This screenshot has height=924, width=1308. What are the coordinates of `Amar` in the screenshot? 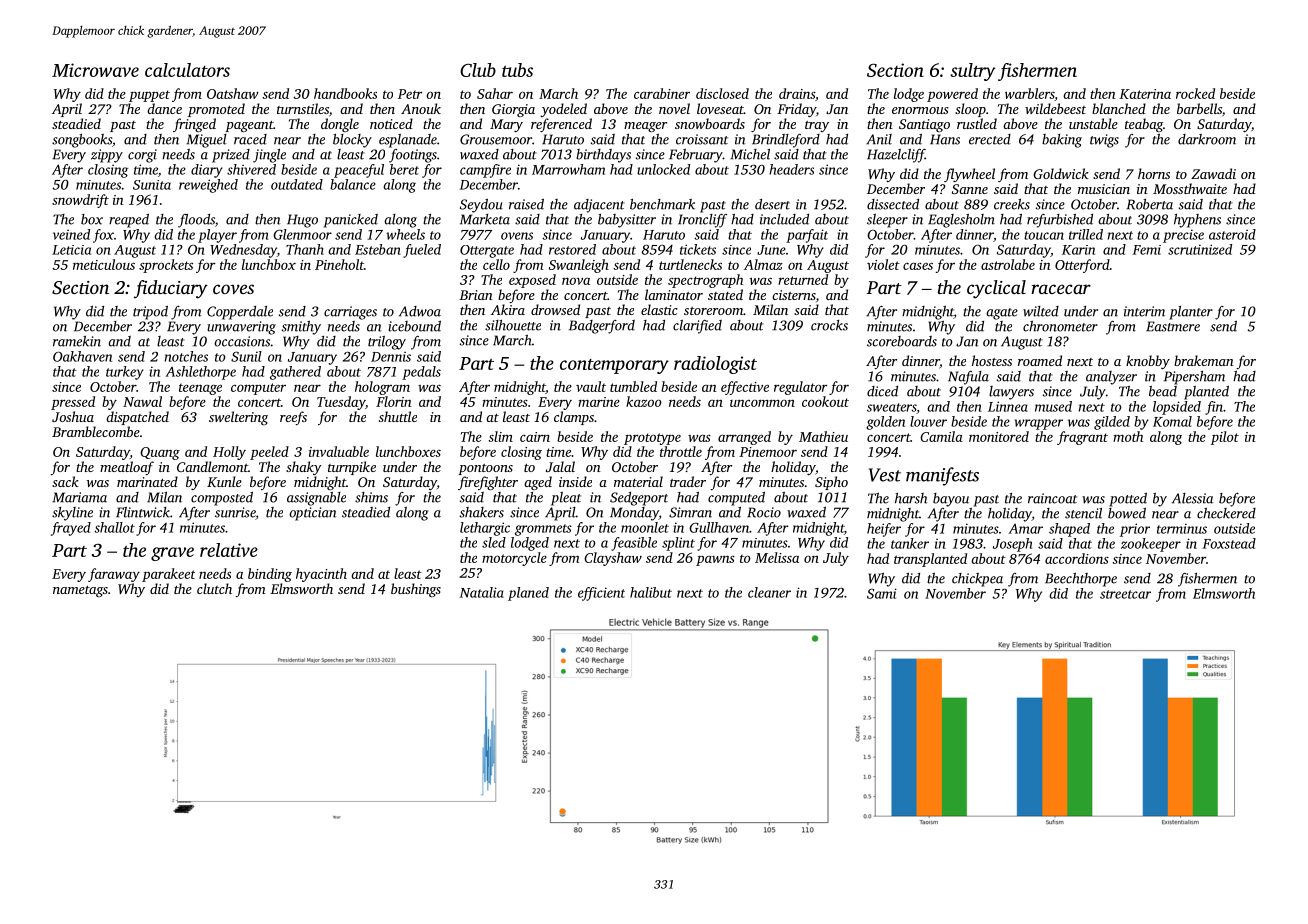 It's located at (1025, 529).
